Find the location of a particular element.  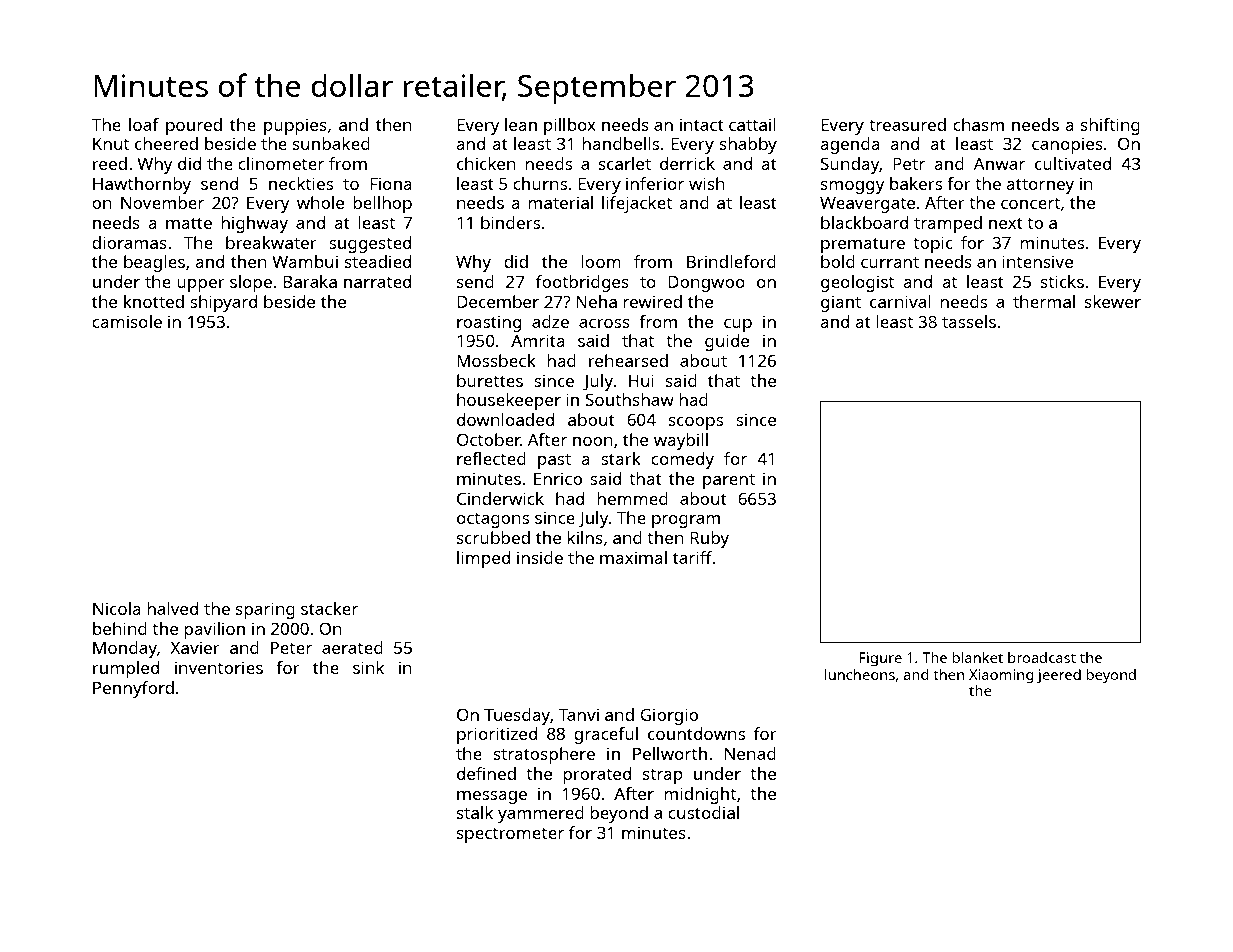

lean is located at coordinates (521, 124).
